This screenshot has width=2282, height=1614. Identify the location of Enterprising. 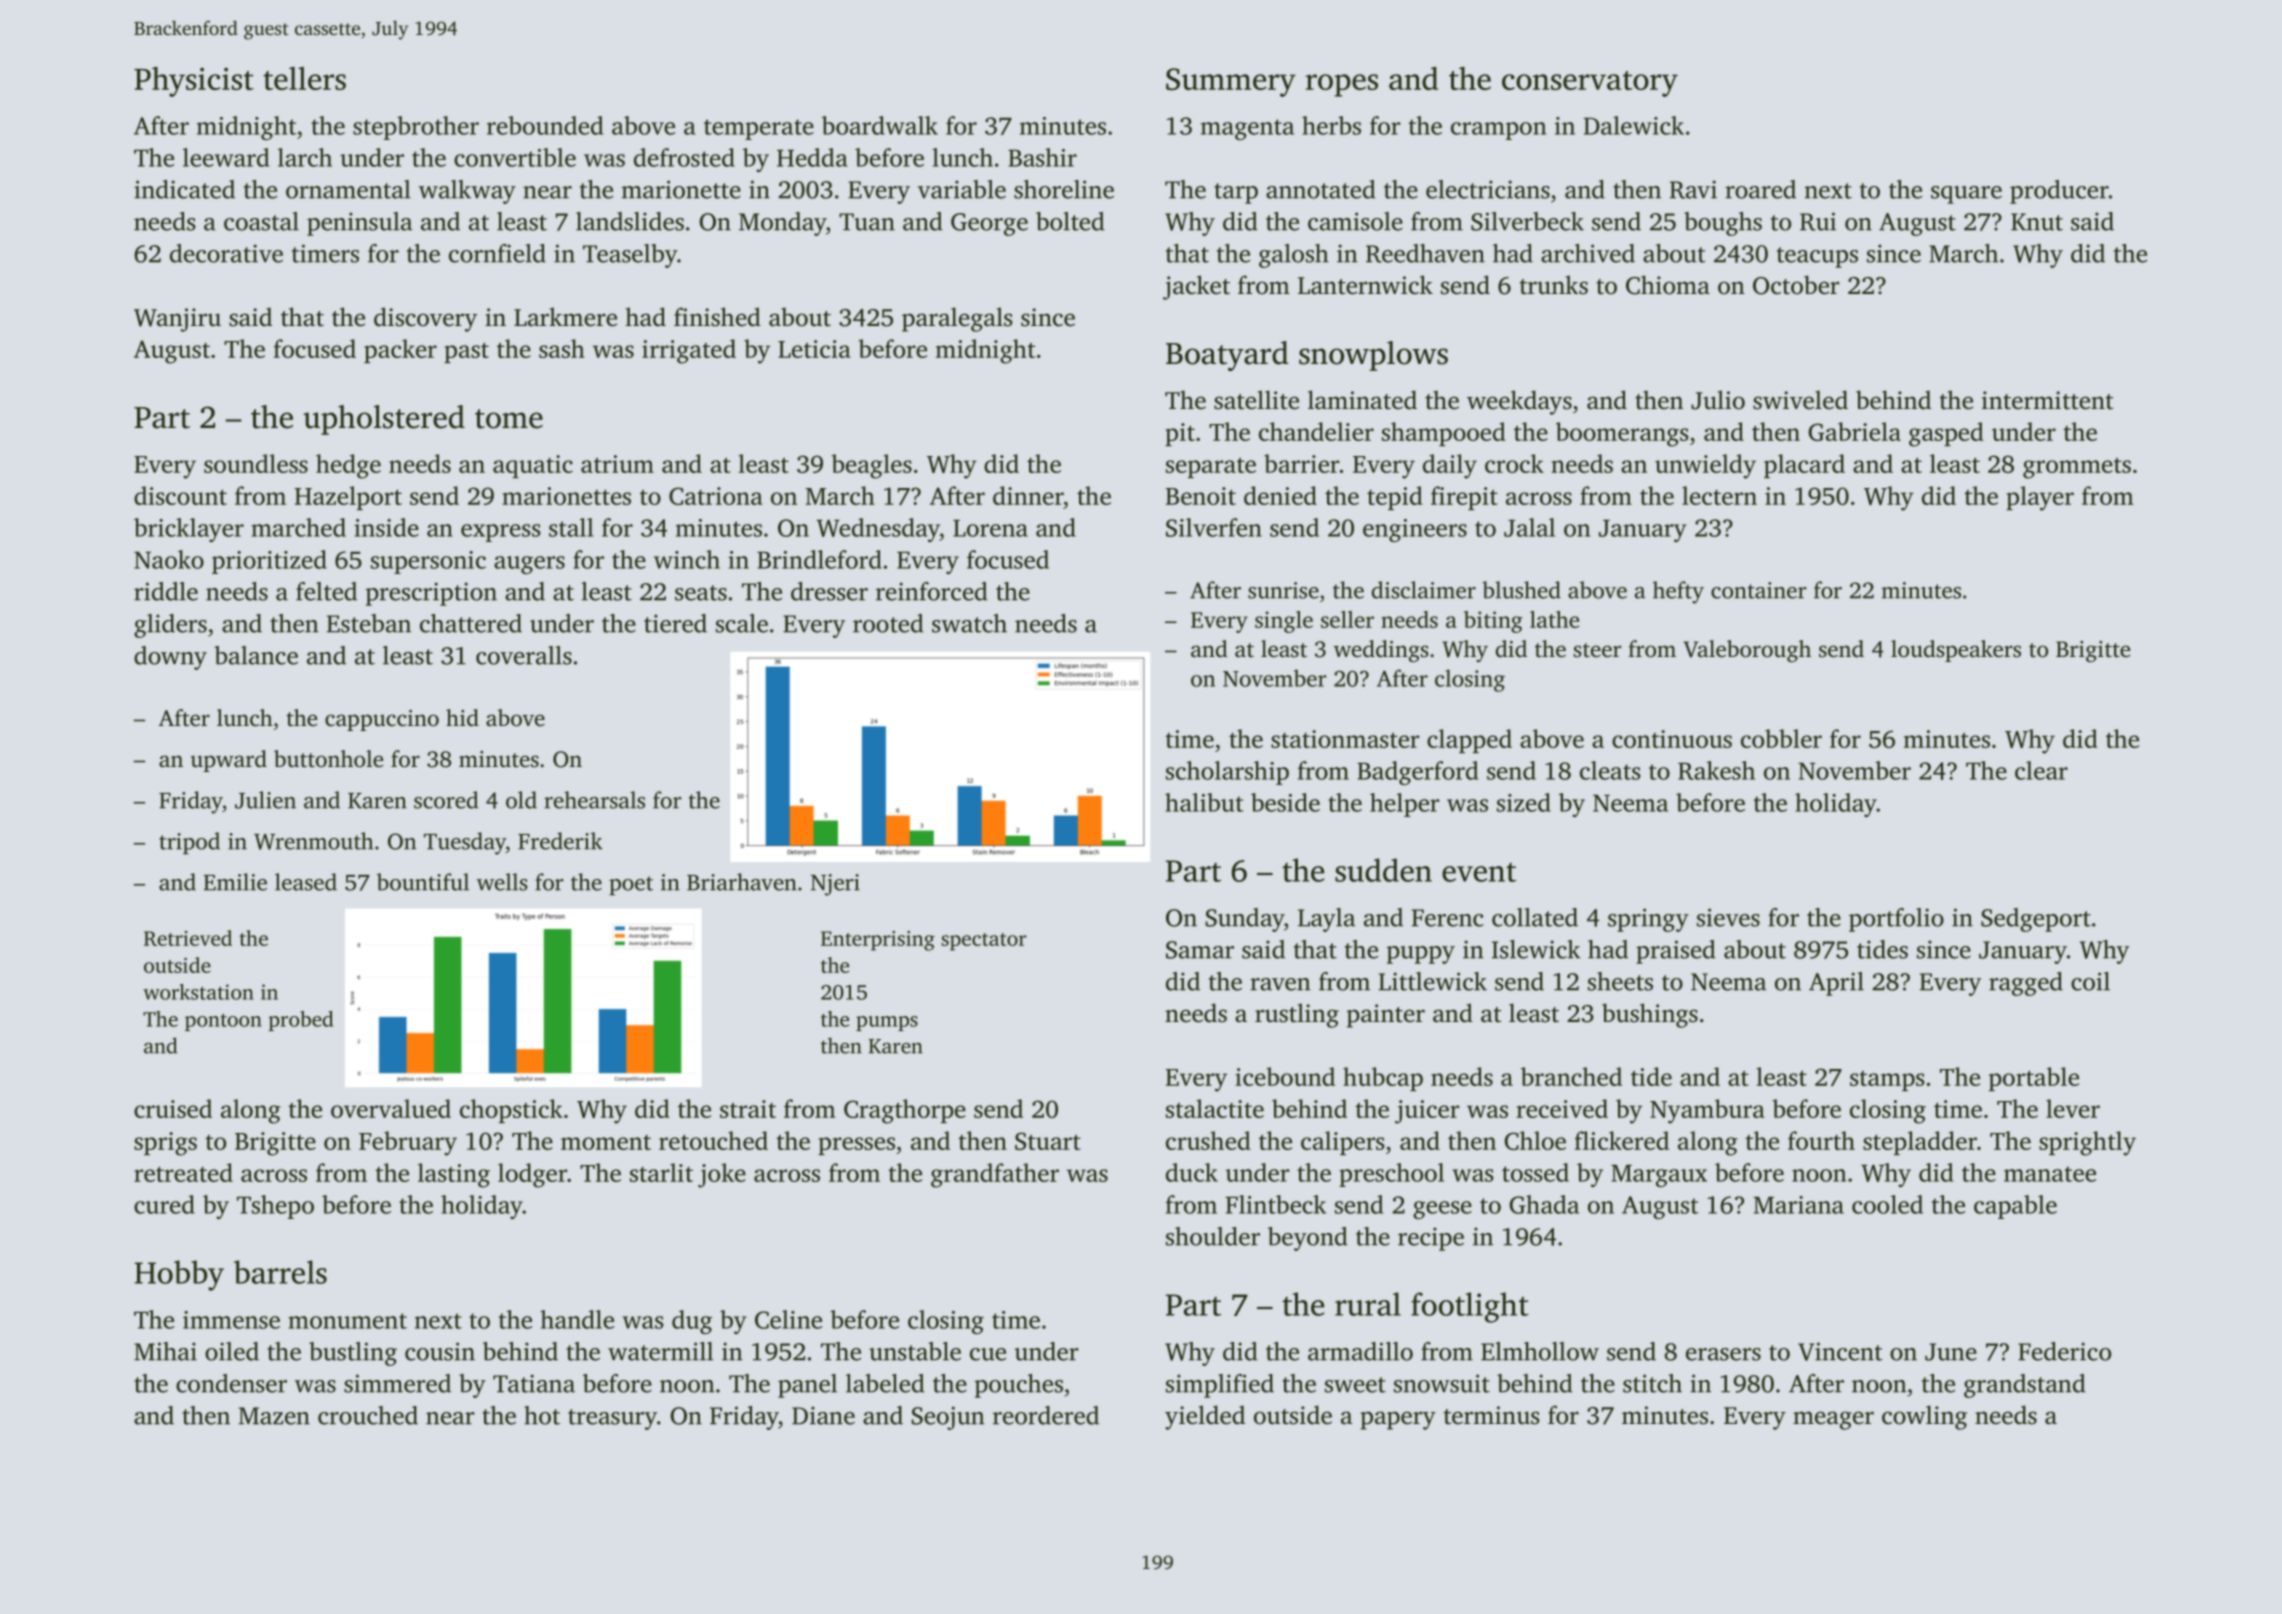
(878, 941).
